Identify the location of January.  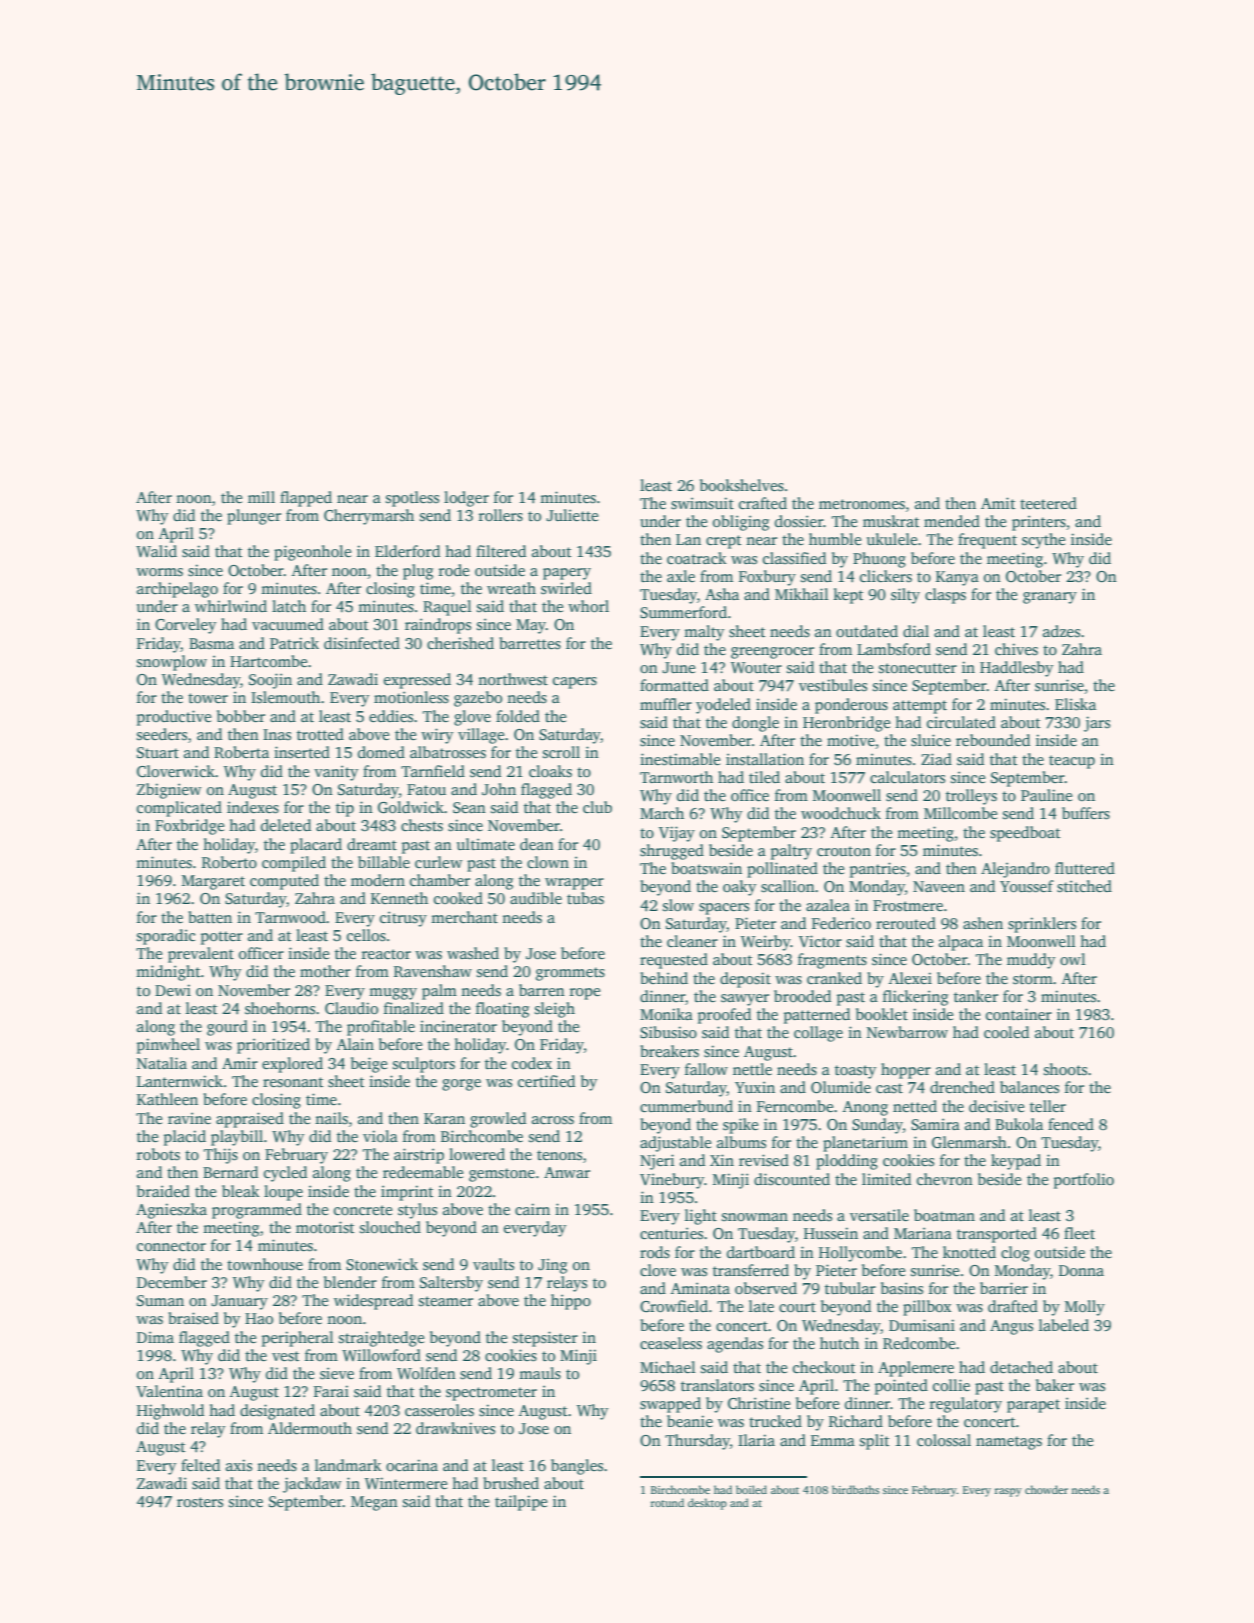
(239, 1302).
